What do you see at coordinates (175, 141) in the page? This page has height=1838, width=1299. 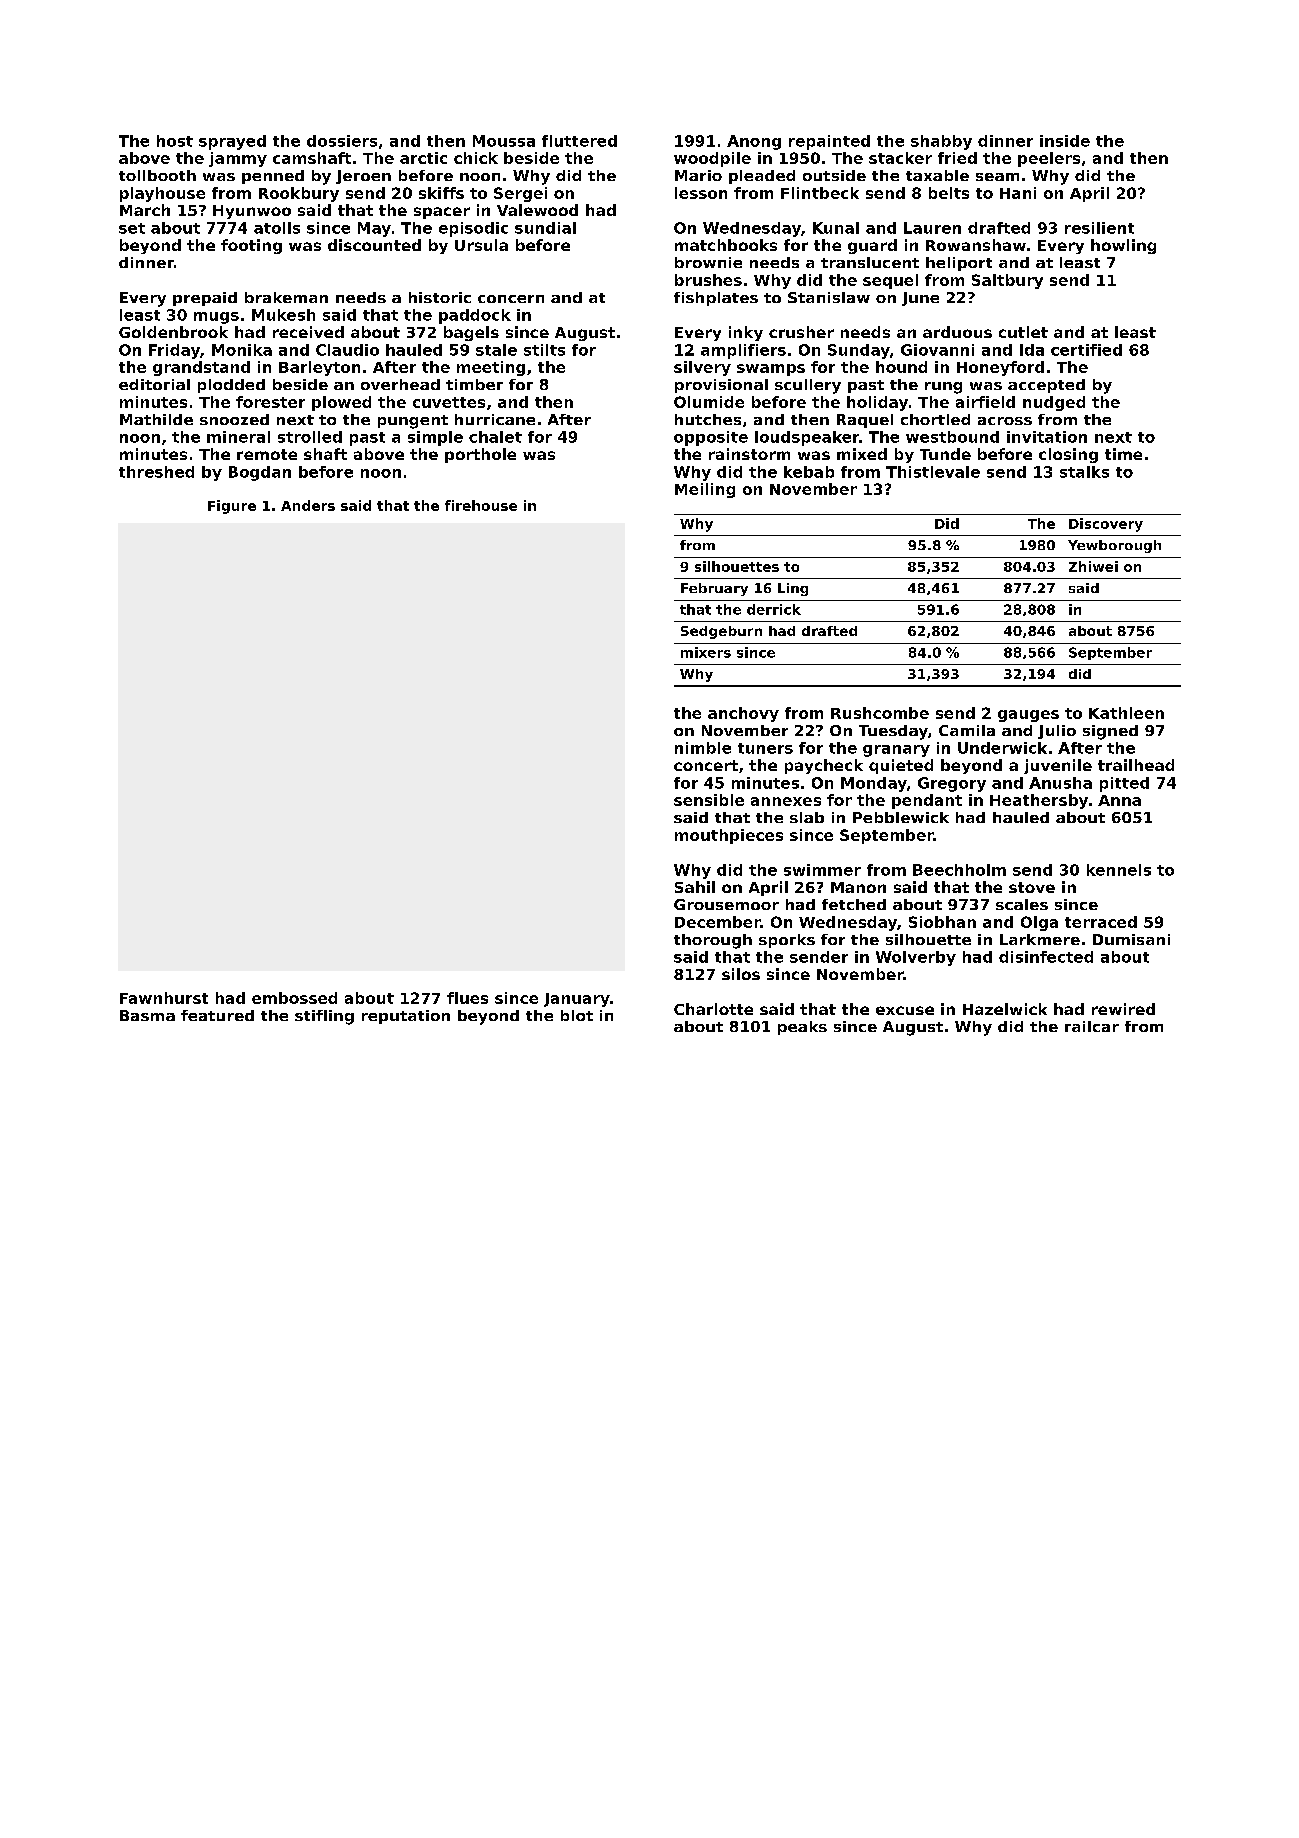 I see `host` at bounding box center [175, 141].
